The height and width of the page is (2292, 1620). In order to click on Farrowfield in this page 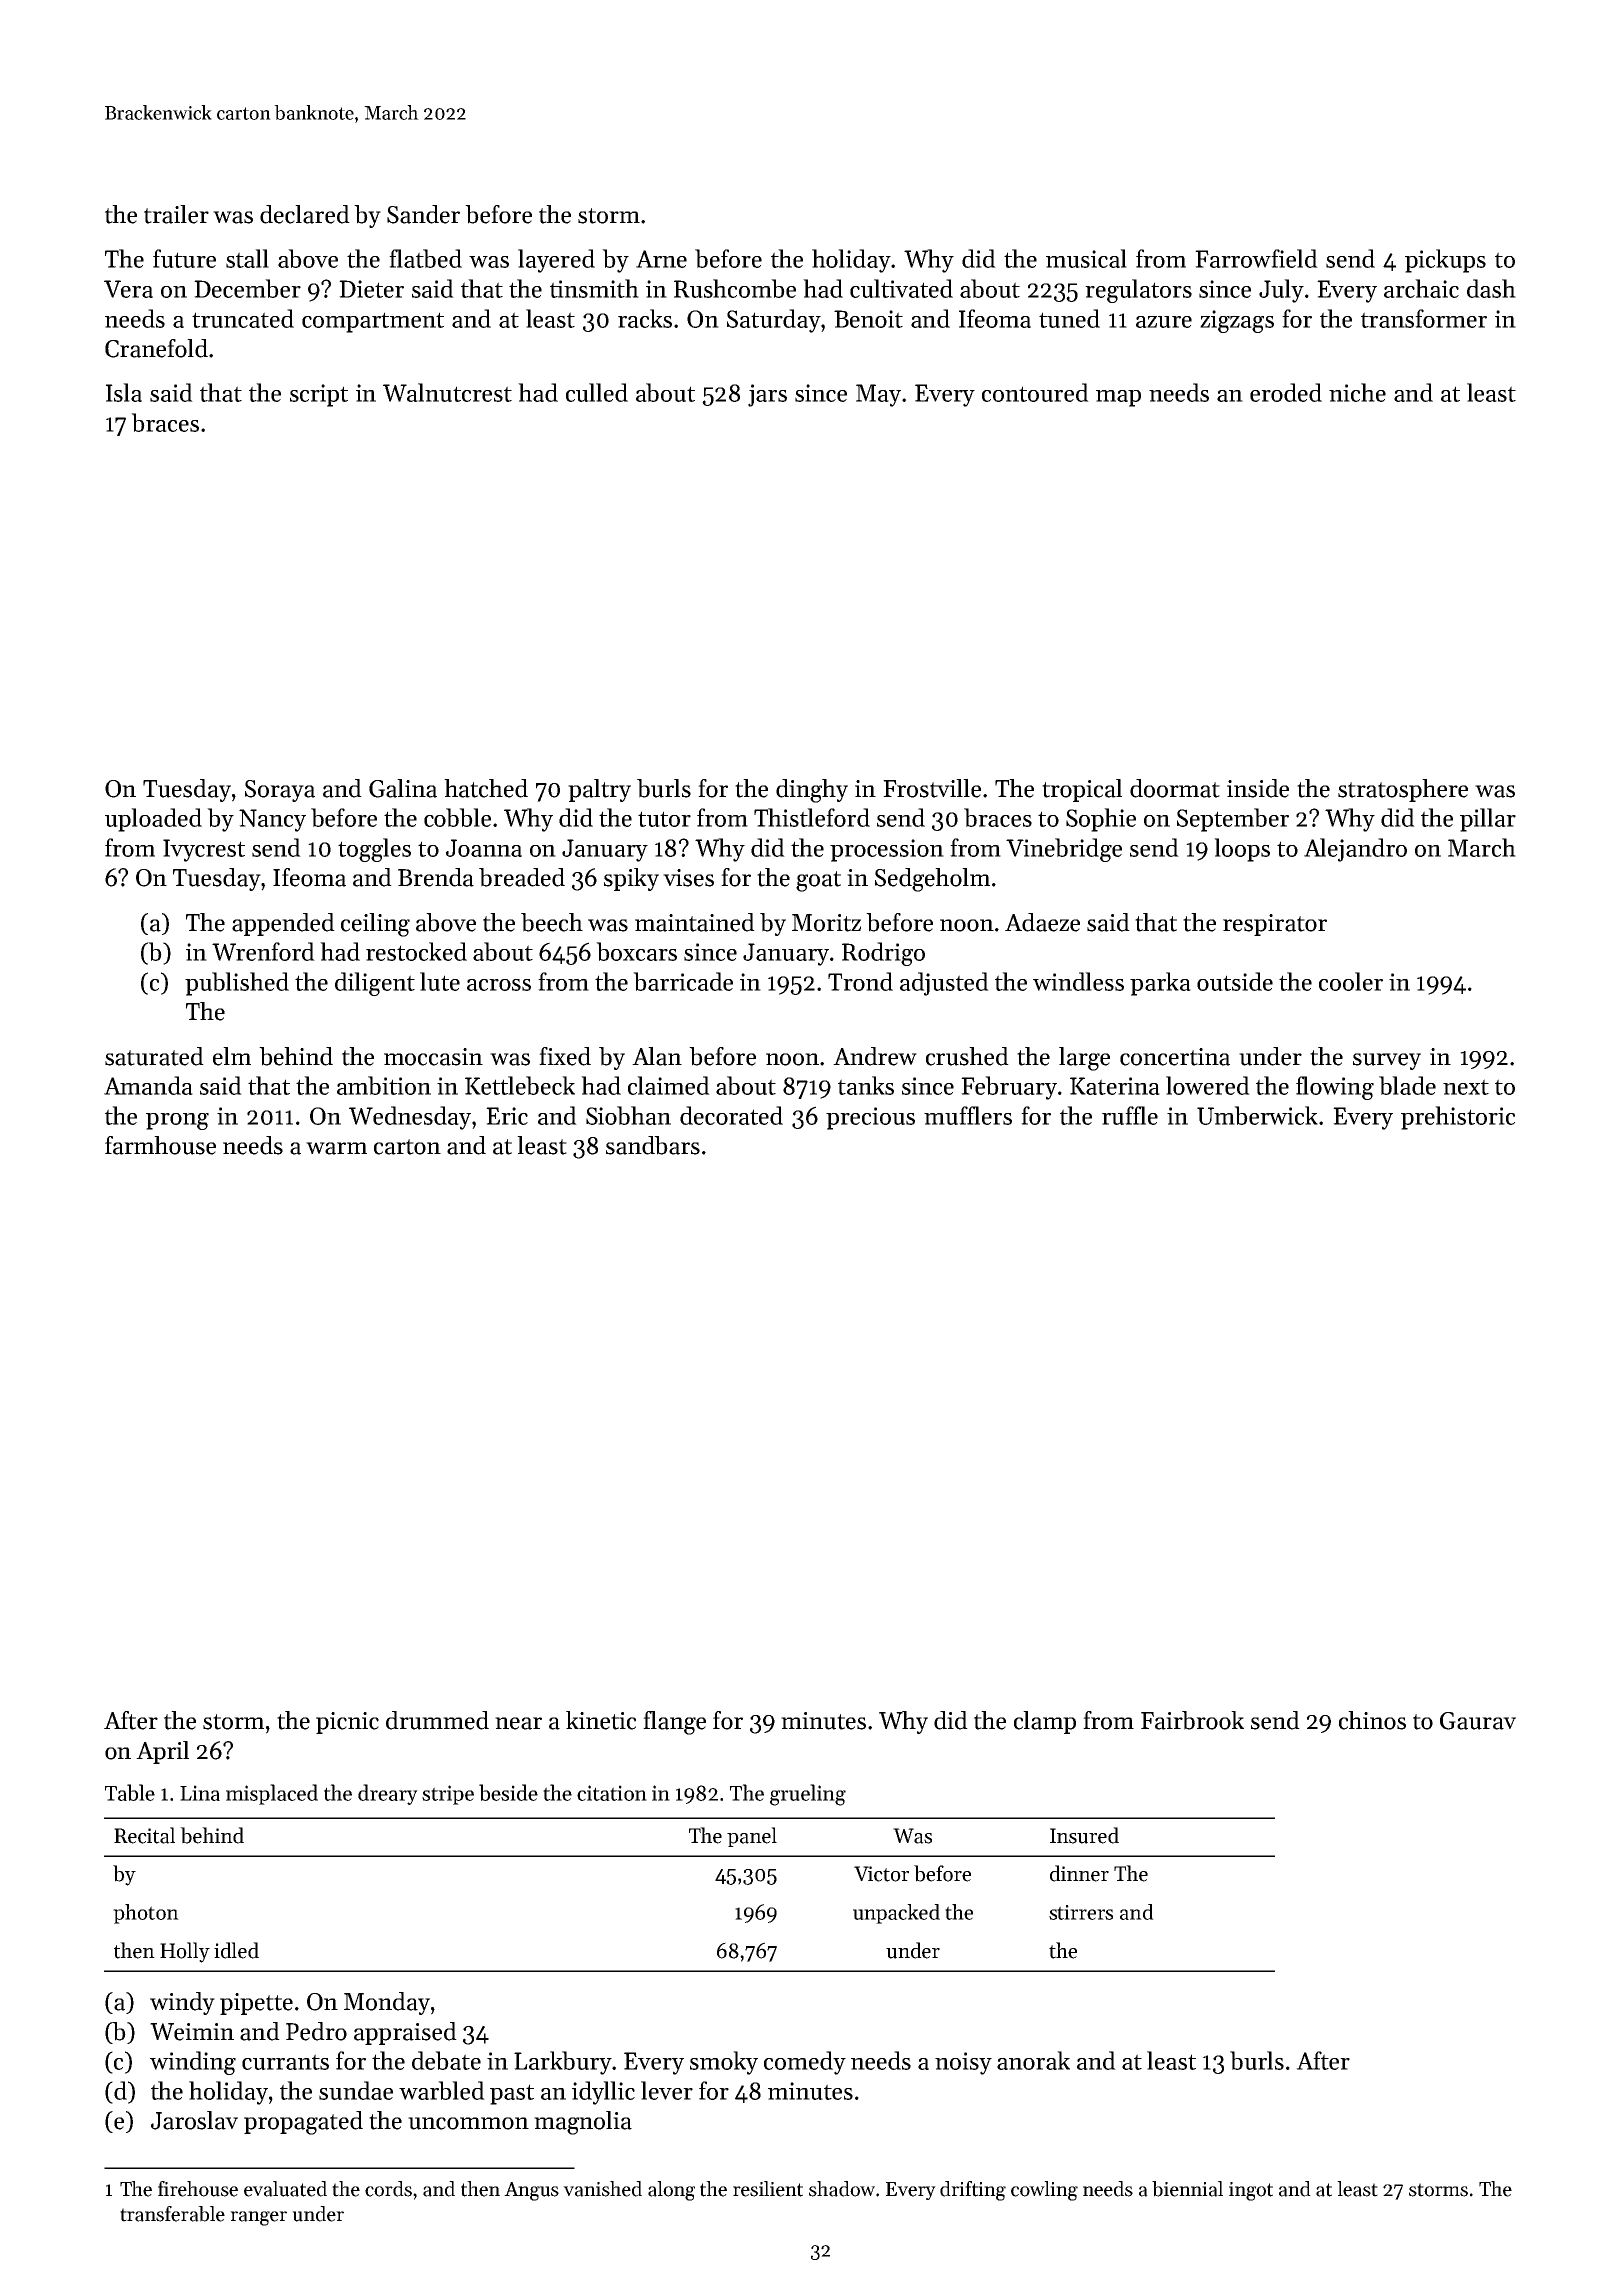, I will do `click(1256, 258)`.
